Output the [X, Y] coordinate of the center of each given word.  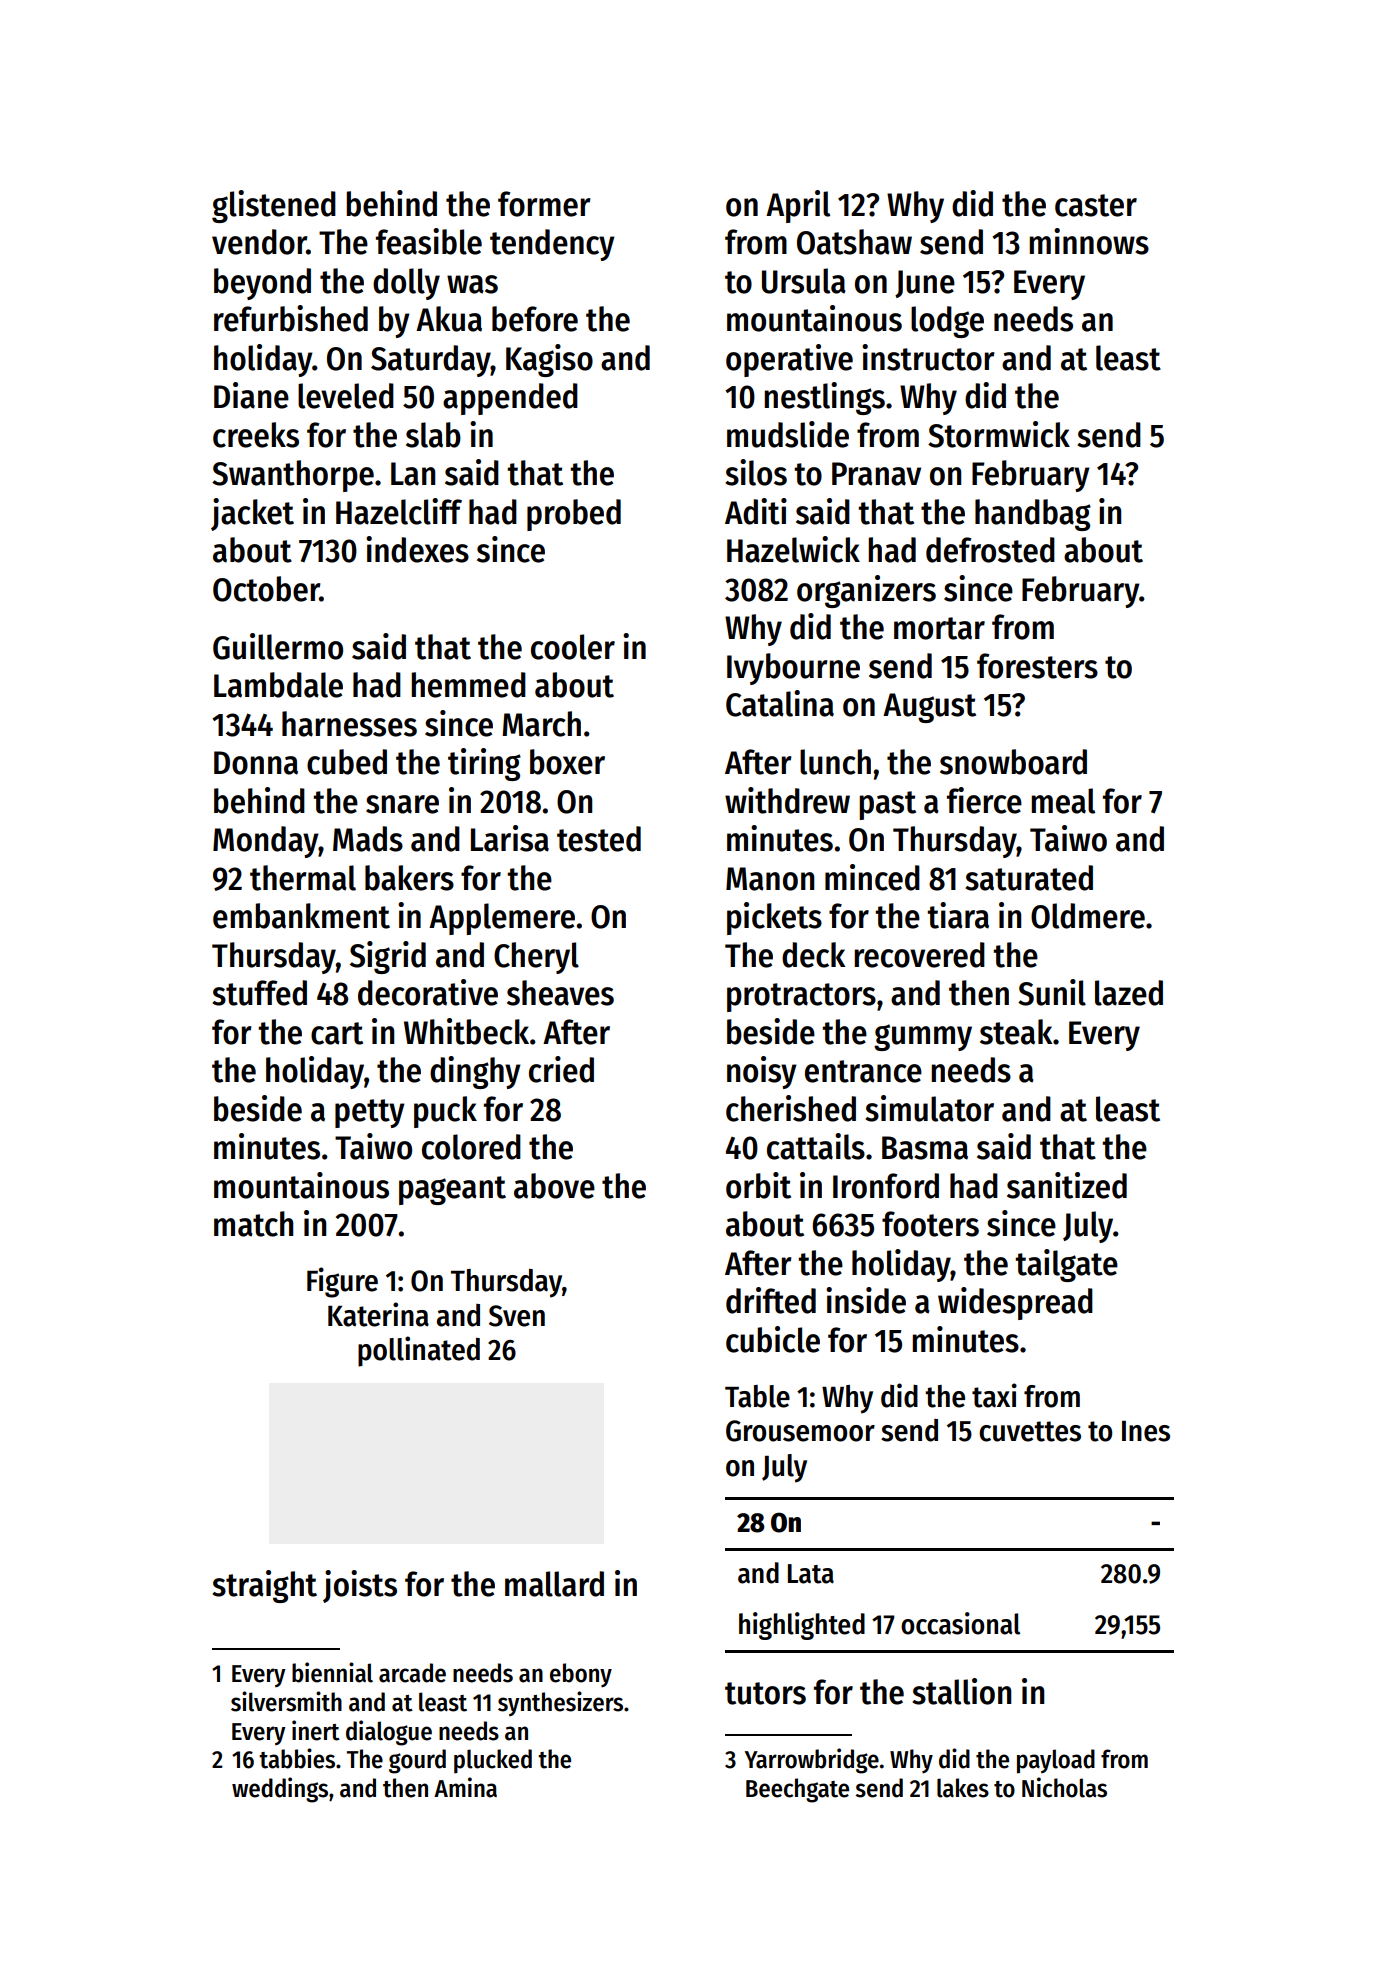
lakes [963, 1788]
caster [1096, 205]
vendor [259, 242]
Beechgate [797, 1790]
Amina [465, 1787]
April [798, 206]
